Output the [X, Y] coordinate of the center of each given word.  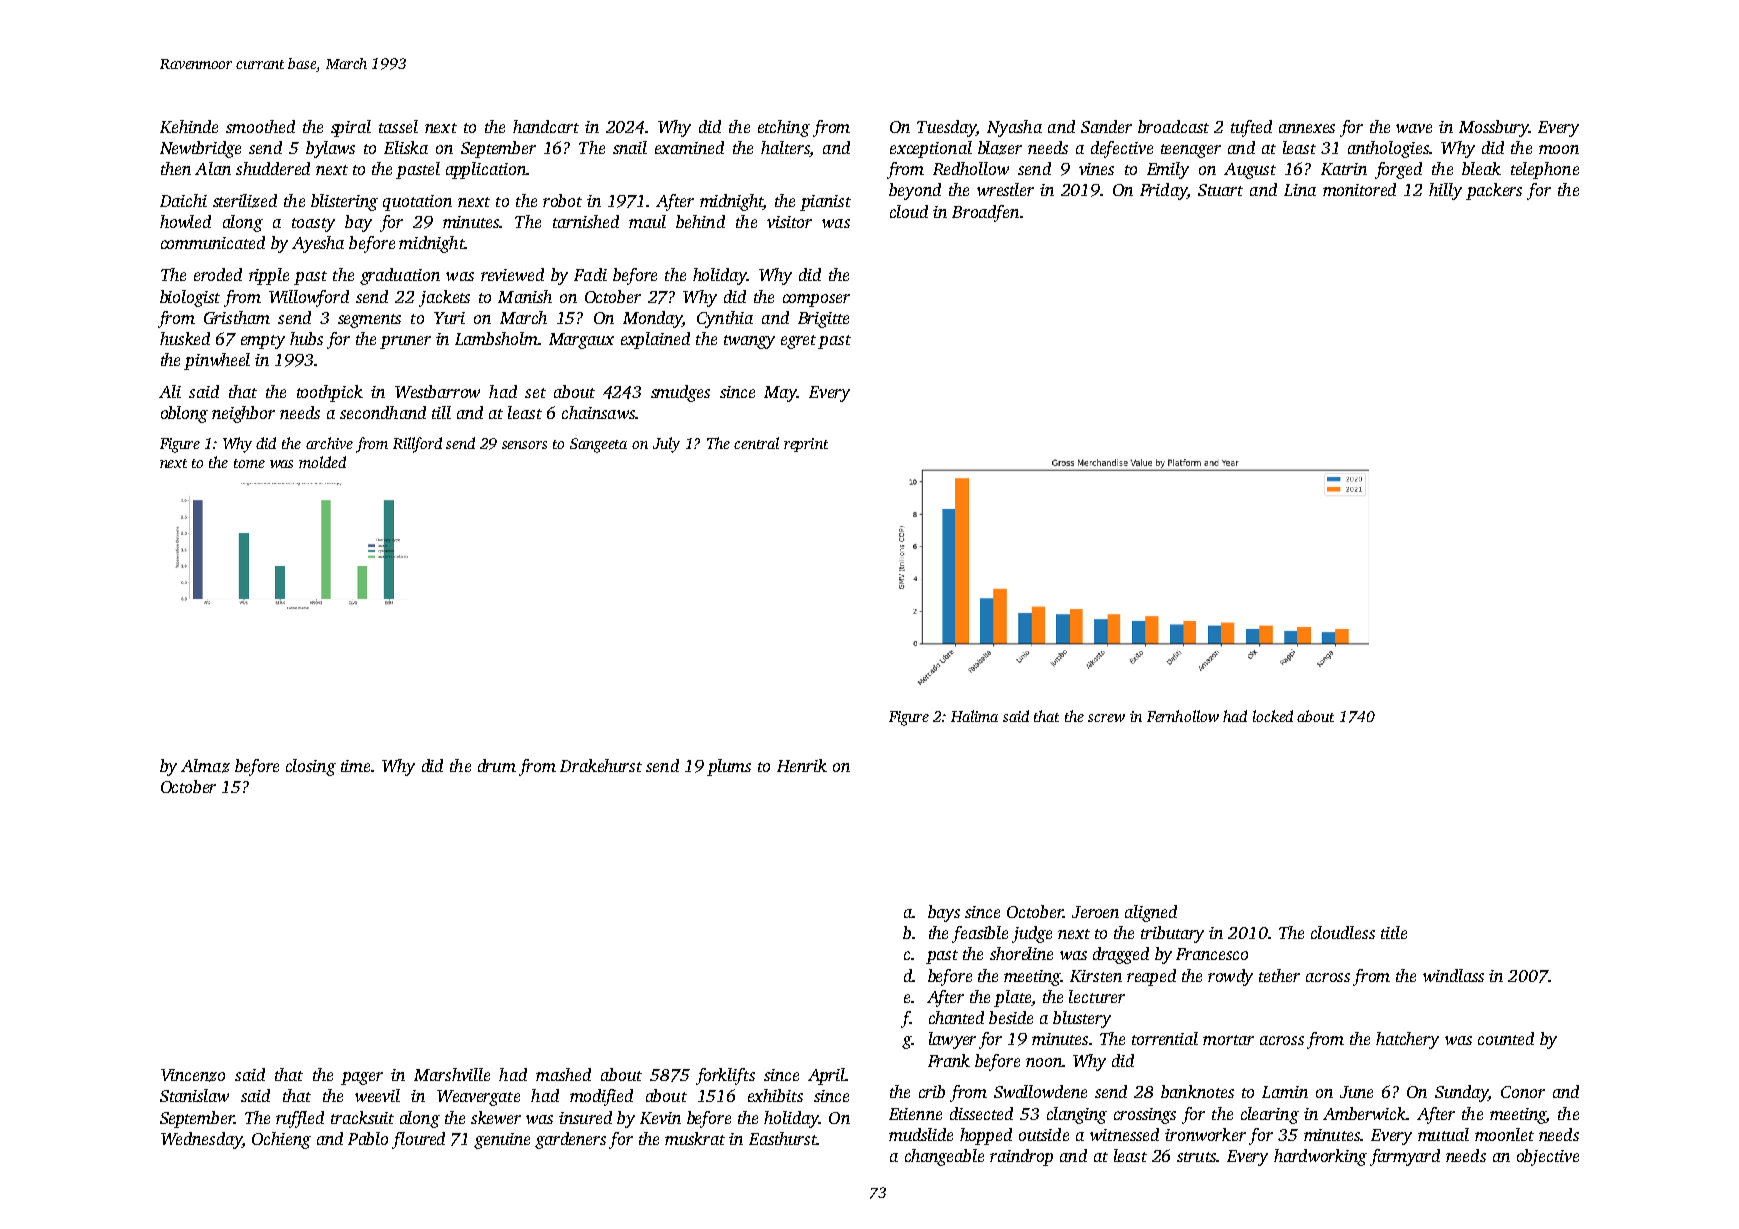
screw [1106, 718]
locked [1273, 716]
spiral [351, 128]
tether [1279, 975]
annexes [1307, 128]
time [355, 766]
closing [311, 767]
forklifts [725, 1076]
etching [784, 128]
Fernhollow [1183, 716]
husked [185, 338]
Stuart [1220, 190]
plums [729, 767]
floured [418, 1140]
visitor [789, 222]
